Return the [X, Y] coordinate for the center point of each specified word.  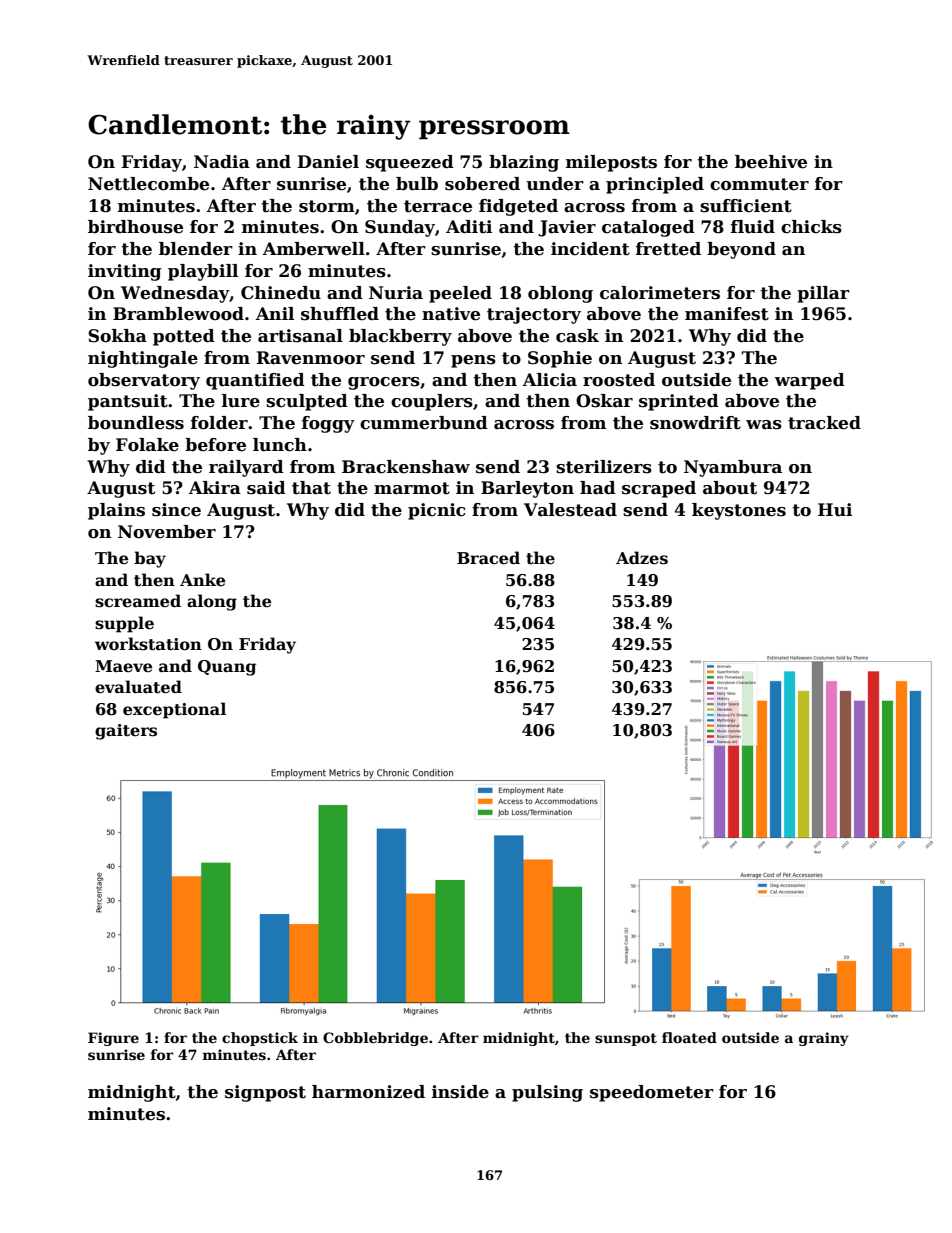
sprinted [679, 402]
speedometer [652, 1093]
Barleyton [527, 489]
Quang [227, 668]
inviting [125, 272]
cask [577, 336]
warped [810, 381]
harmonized [368, 1092]
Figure [113, 1039]
